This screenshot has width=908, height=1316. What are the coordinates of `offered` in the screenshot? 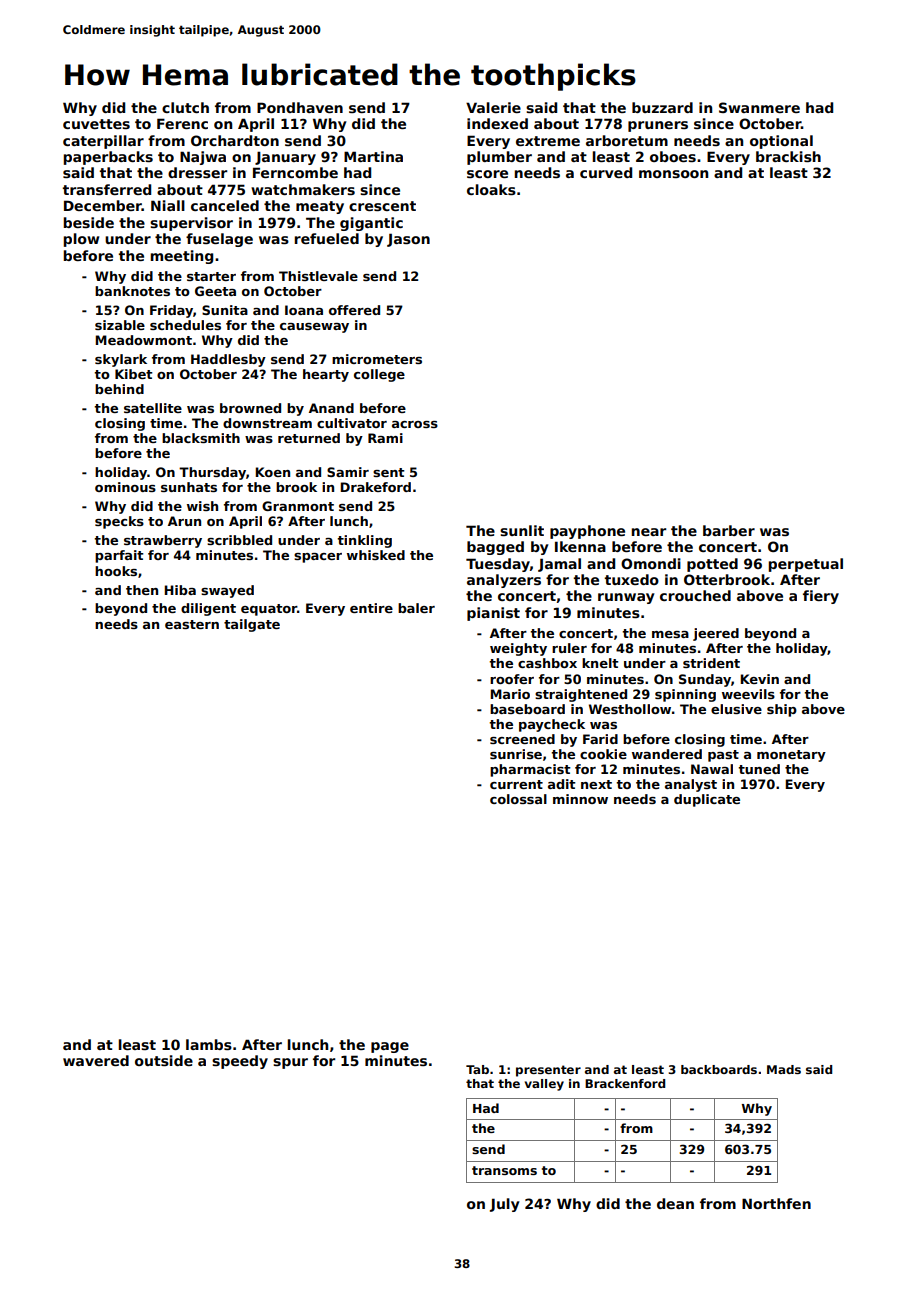 It's located at (354, 310).
